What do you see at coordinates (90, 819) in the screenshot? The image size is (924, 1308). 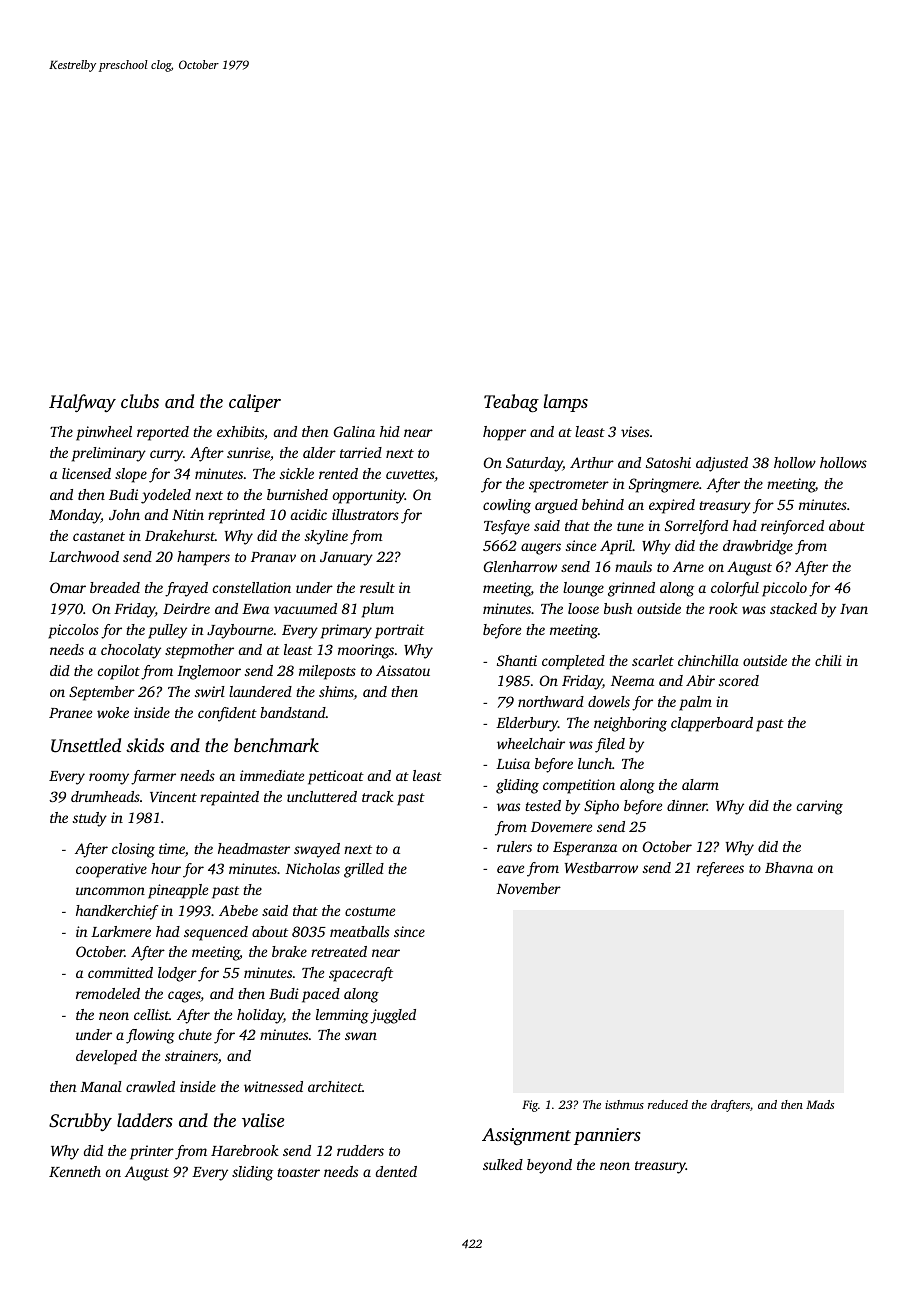 I see `study` at bounding box center [90, 819].
